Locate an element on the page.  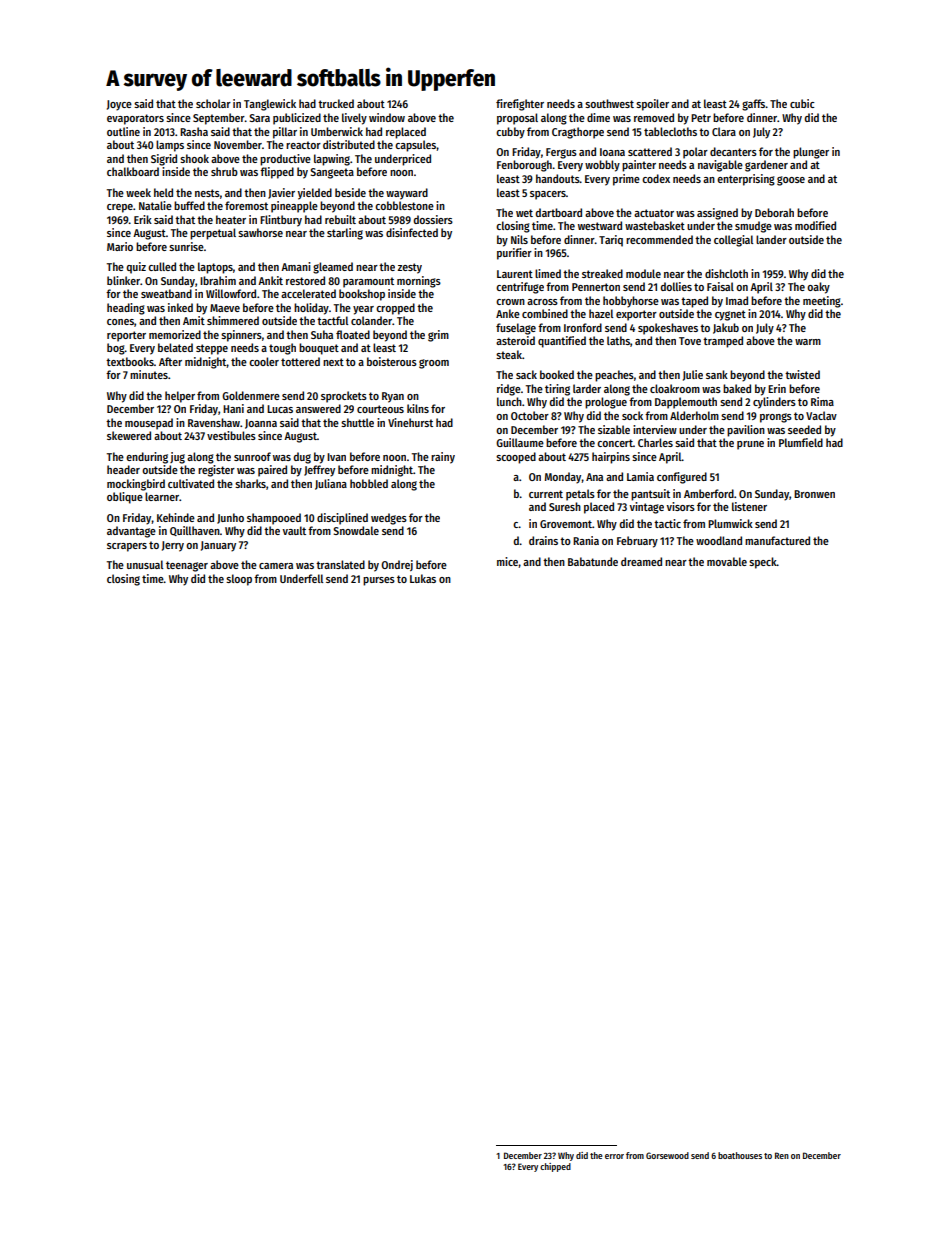
purses is located at coordinates (379, 581).
